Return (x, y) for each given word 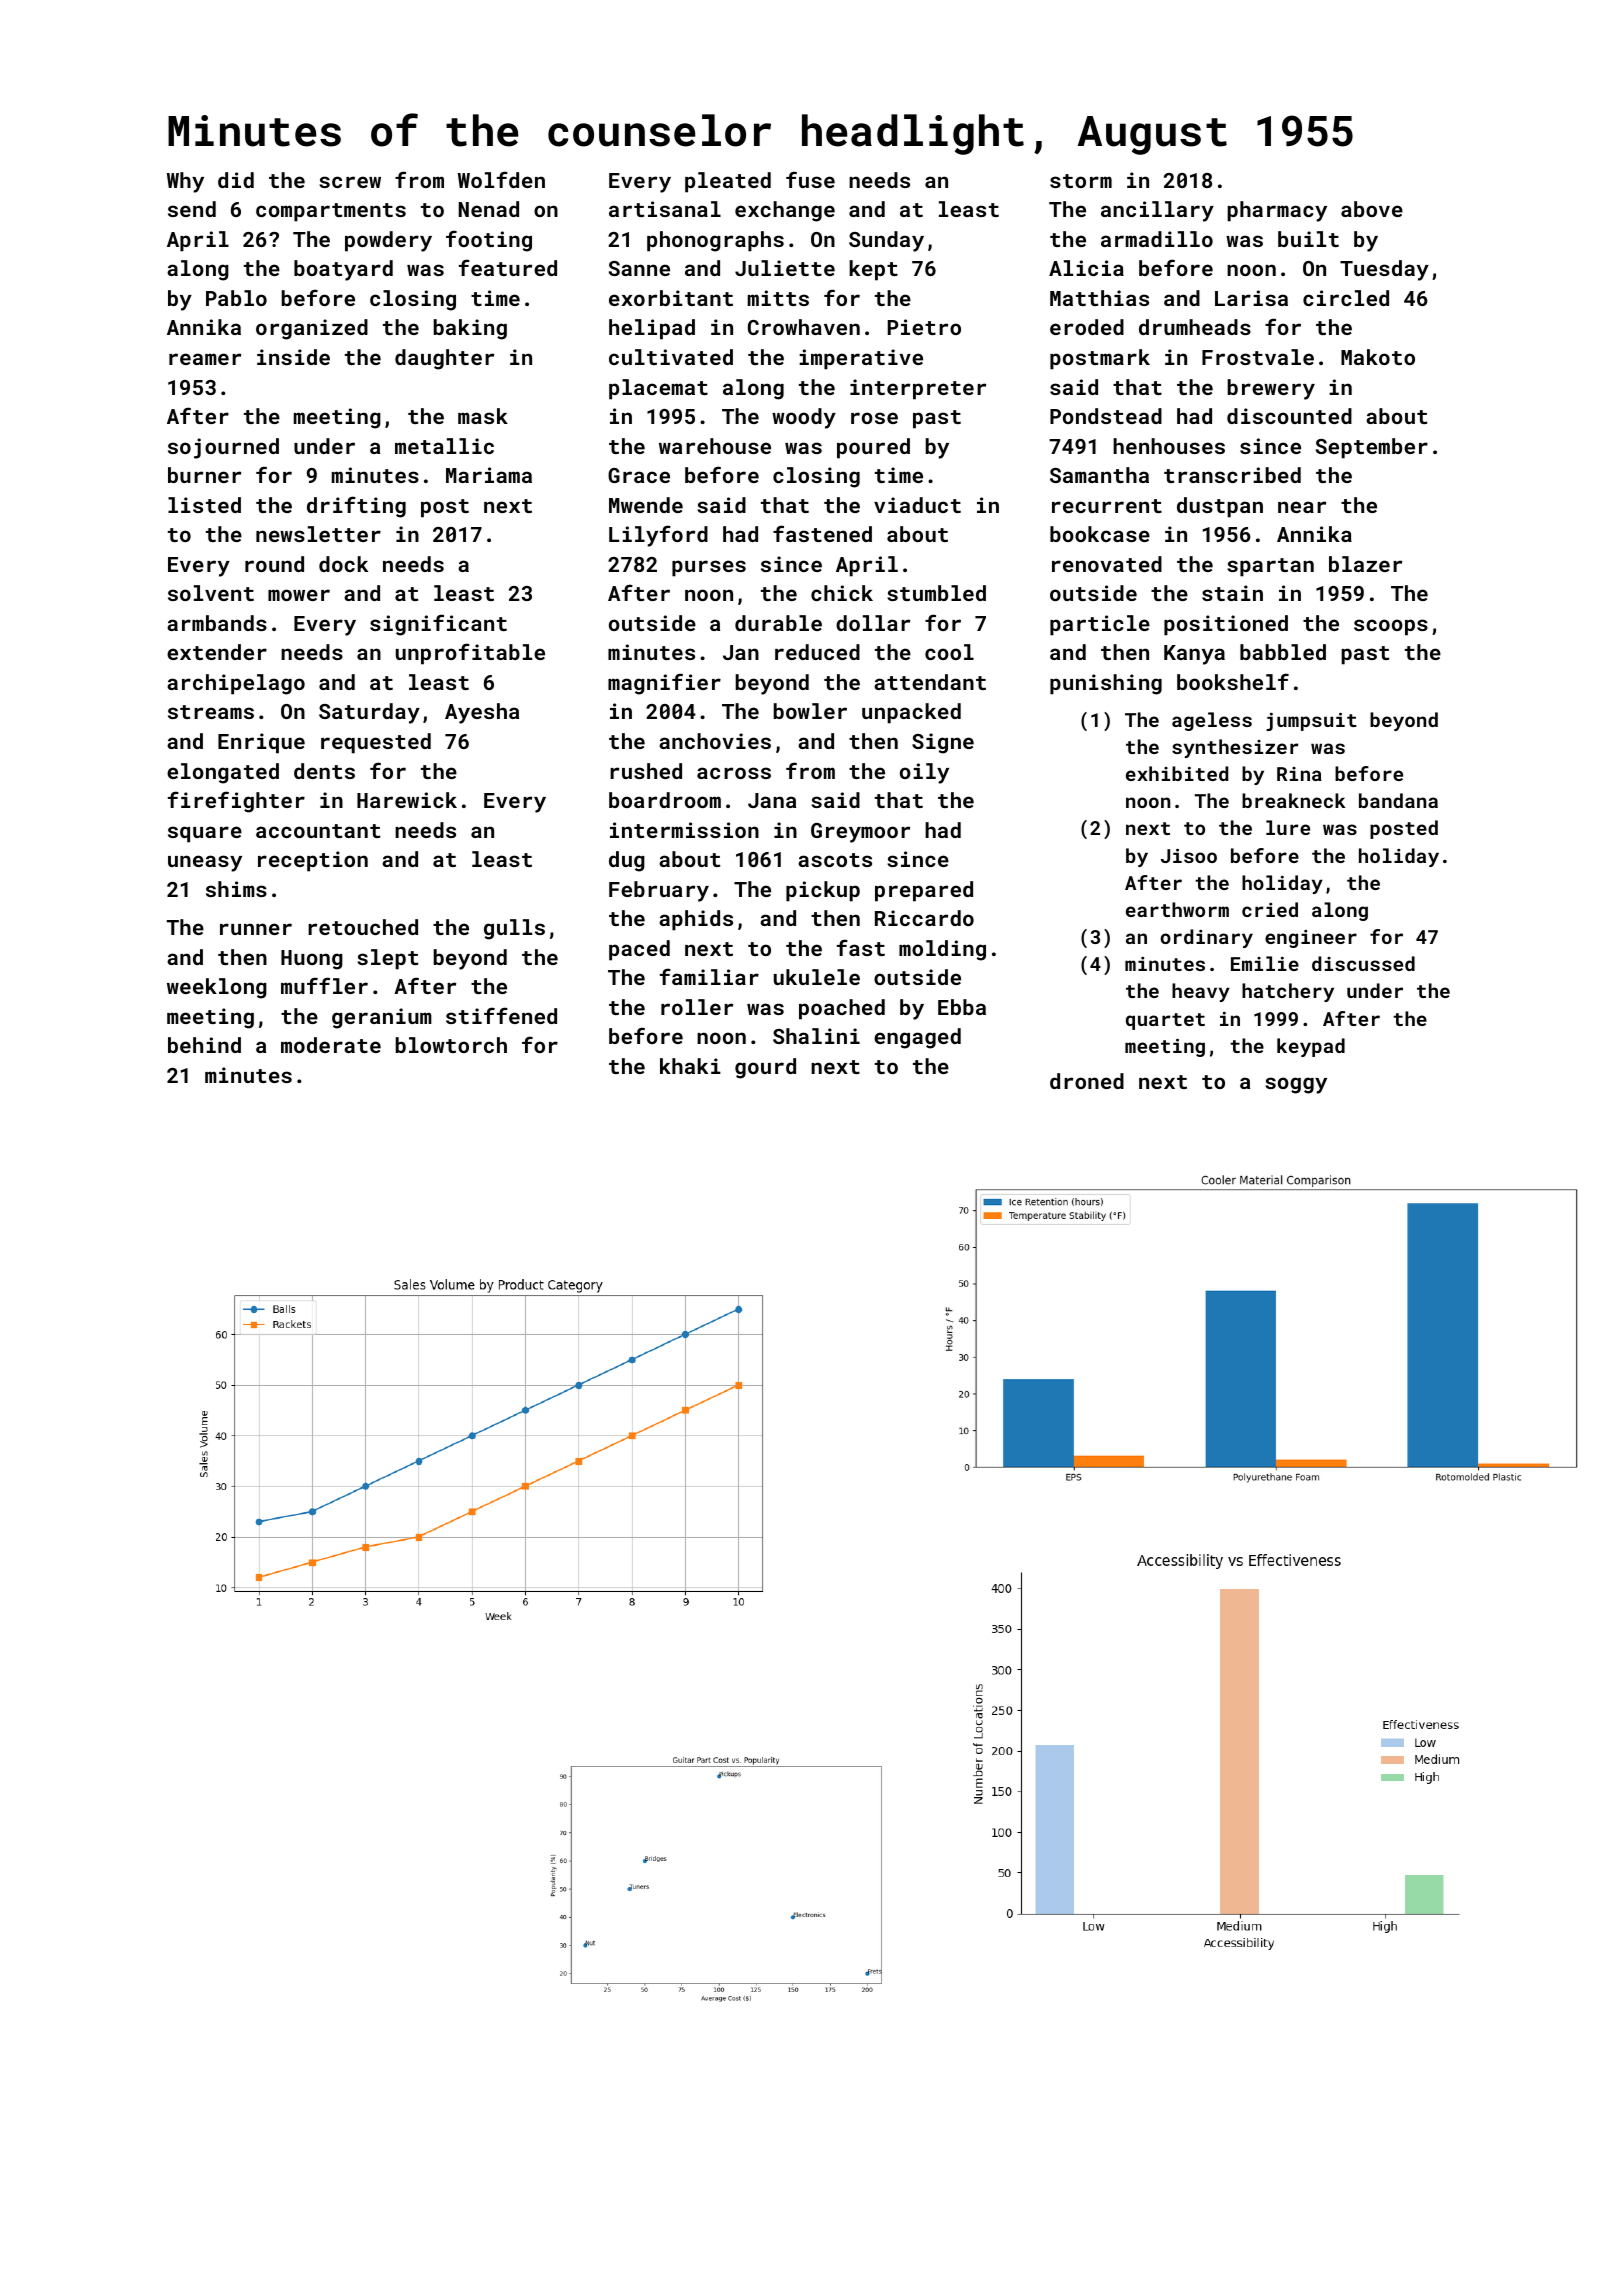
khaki (690, 1066)
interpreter (918, 389)
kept (873, 270)
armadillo (1157, 239)
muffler (324, 985)
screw (350, 182)
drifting (356, 507)
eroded (1087, 327)
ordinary (1206, 938)
